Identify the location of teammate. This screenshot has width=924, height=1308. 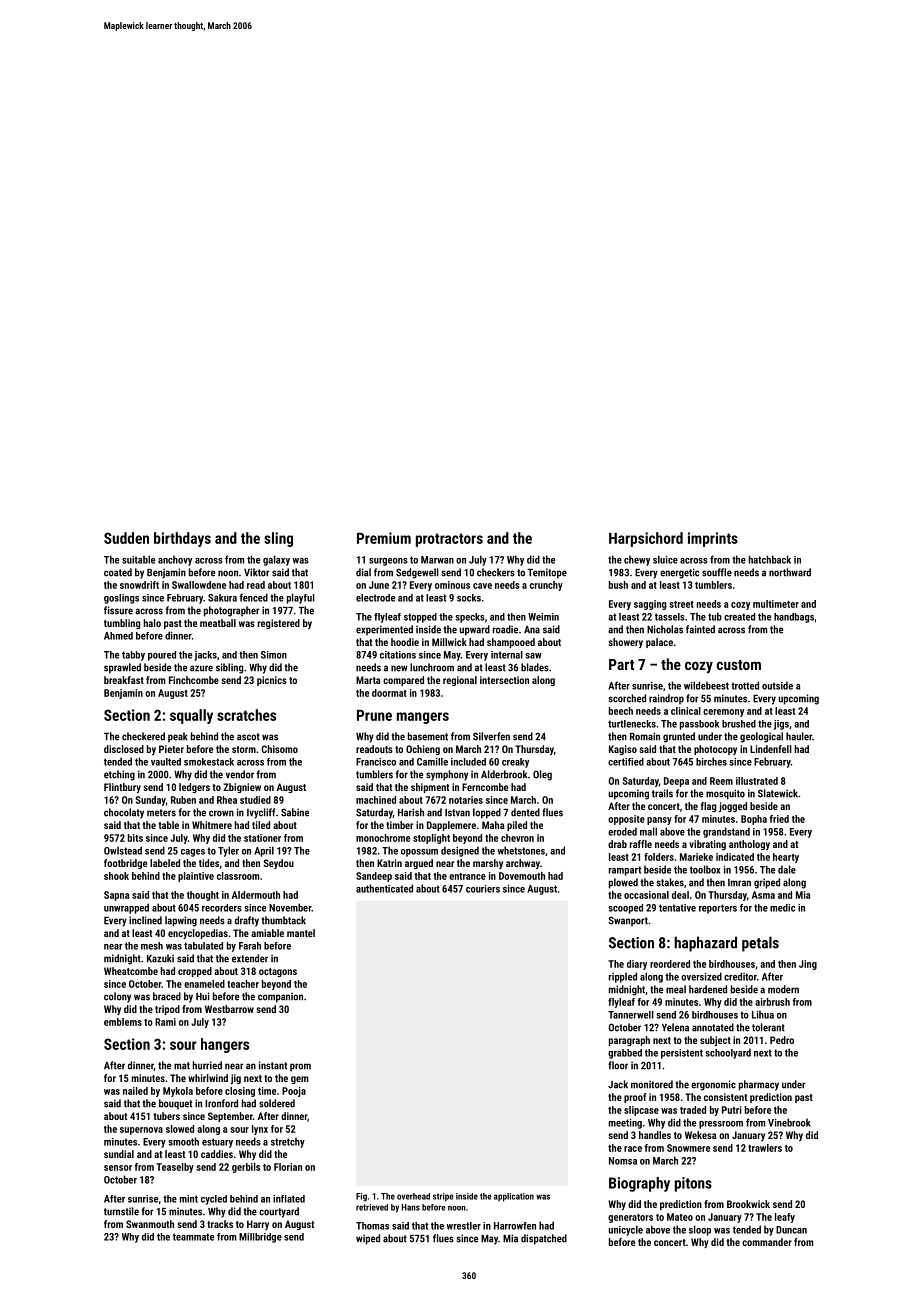
(193, 1237).
